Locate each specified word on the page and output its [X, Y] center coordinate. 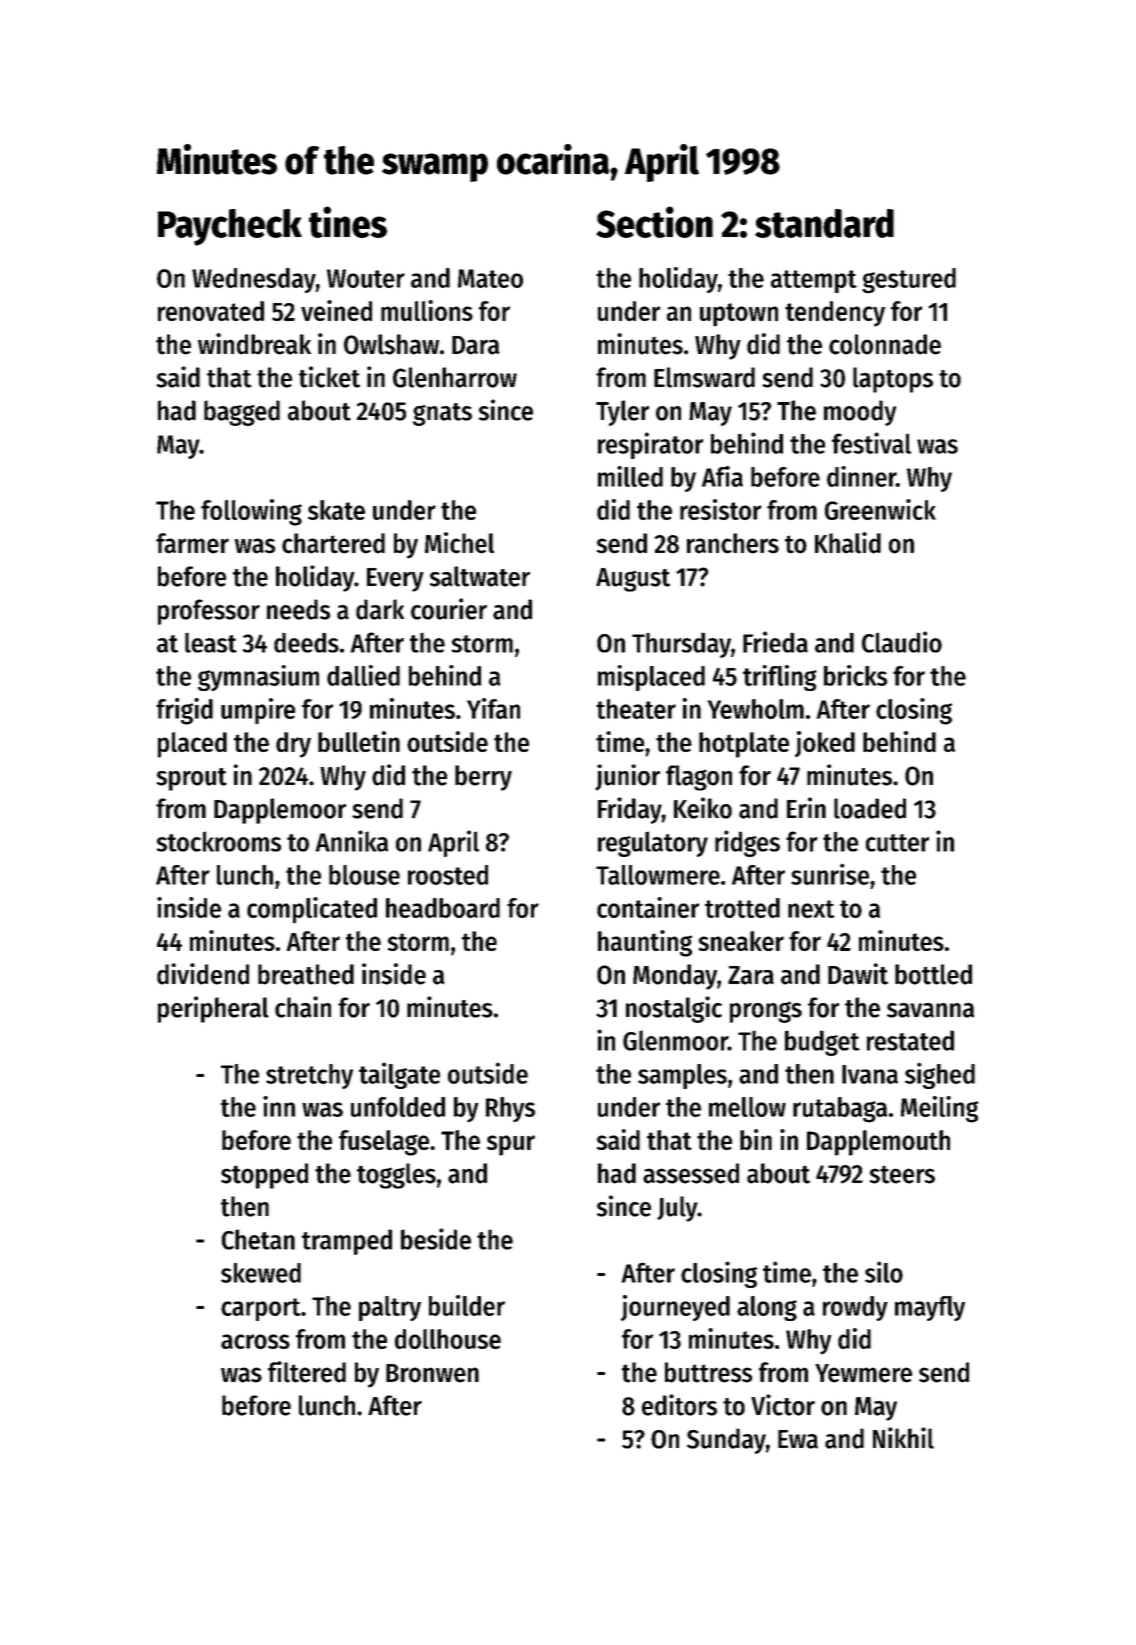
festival [871, 443]
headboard [443, 908]
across [255, 1341]
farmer [192, 543]
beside [436, 1239]
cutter [897, 843]
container [648, 907]
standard [824, 223]
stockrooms [218, 841]
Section [654, 222]
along [767, 1308]
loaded [870, 808]
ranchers [733, 543]
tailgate [399, 1075]
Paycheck [230, 227]
